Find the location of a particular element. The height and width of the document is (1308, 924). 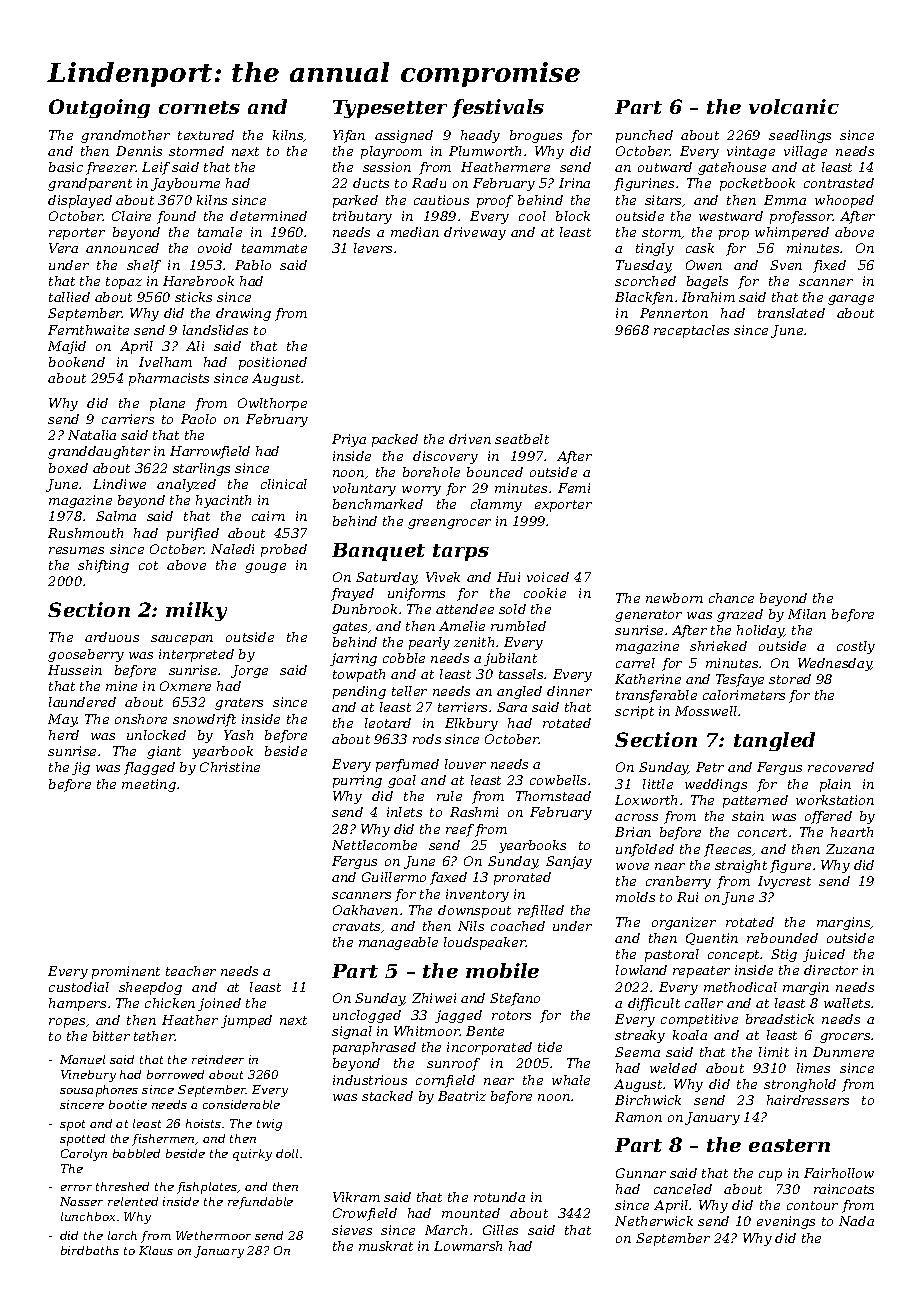

volcanic is located at coordinates (794, 106).
